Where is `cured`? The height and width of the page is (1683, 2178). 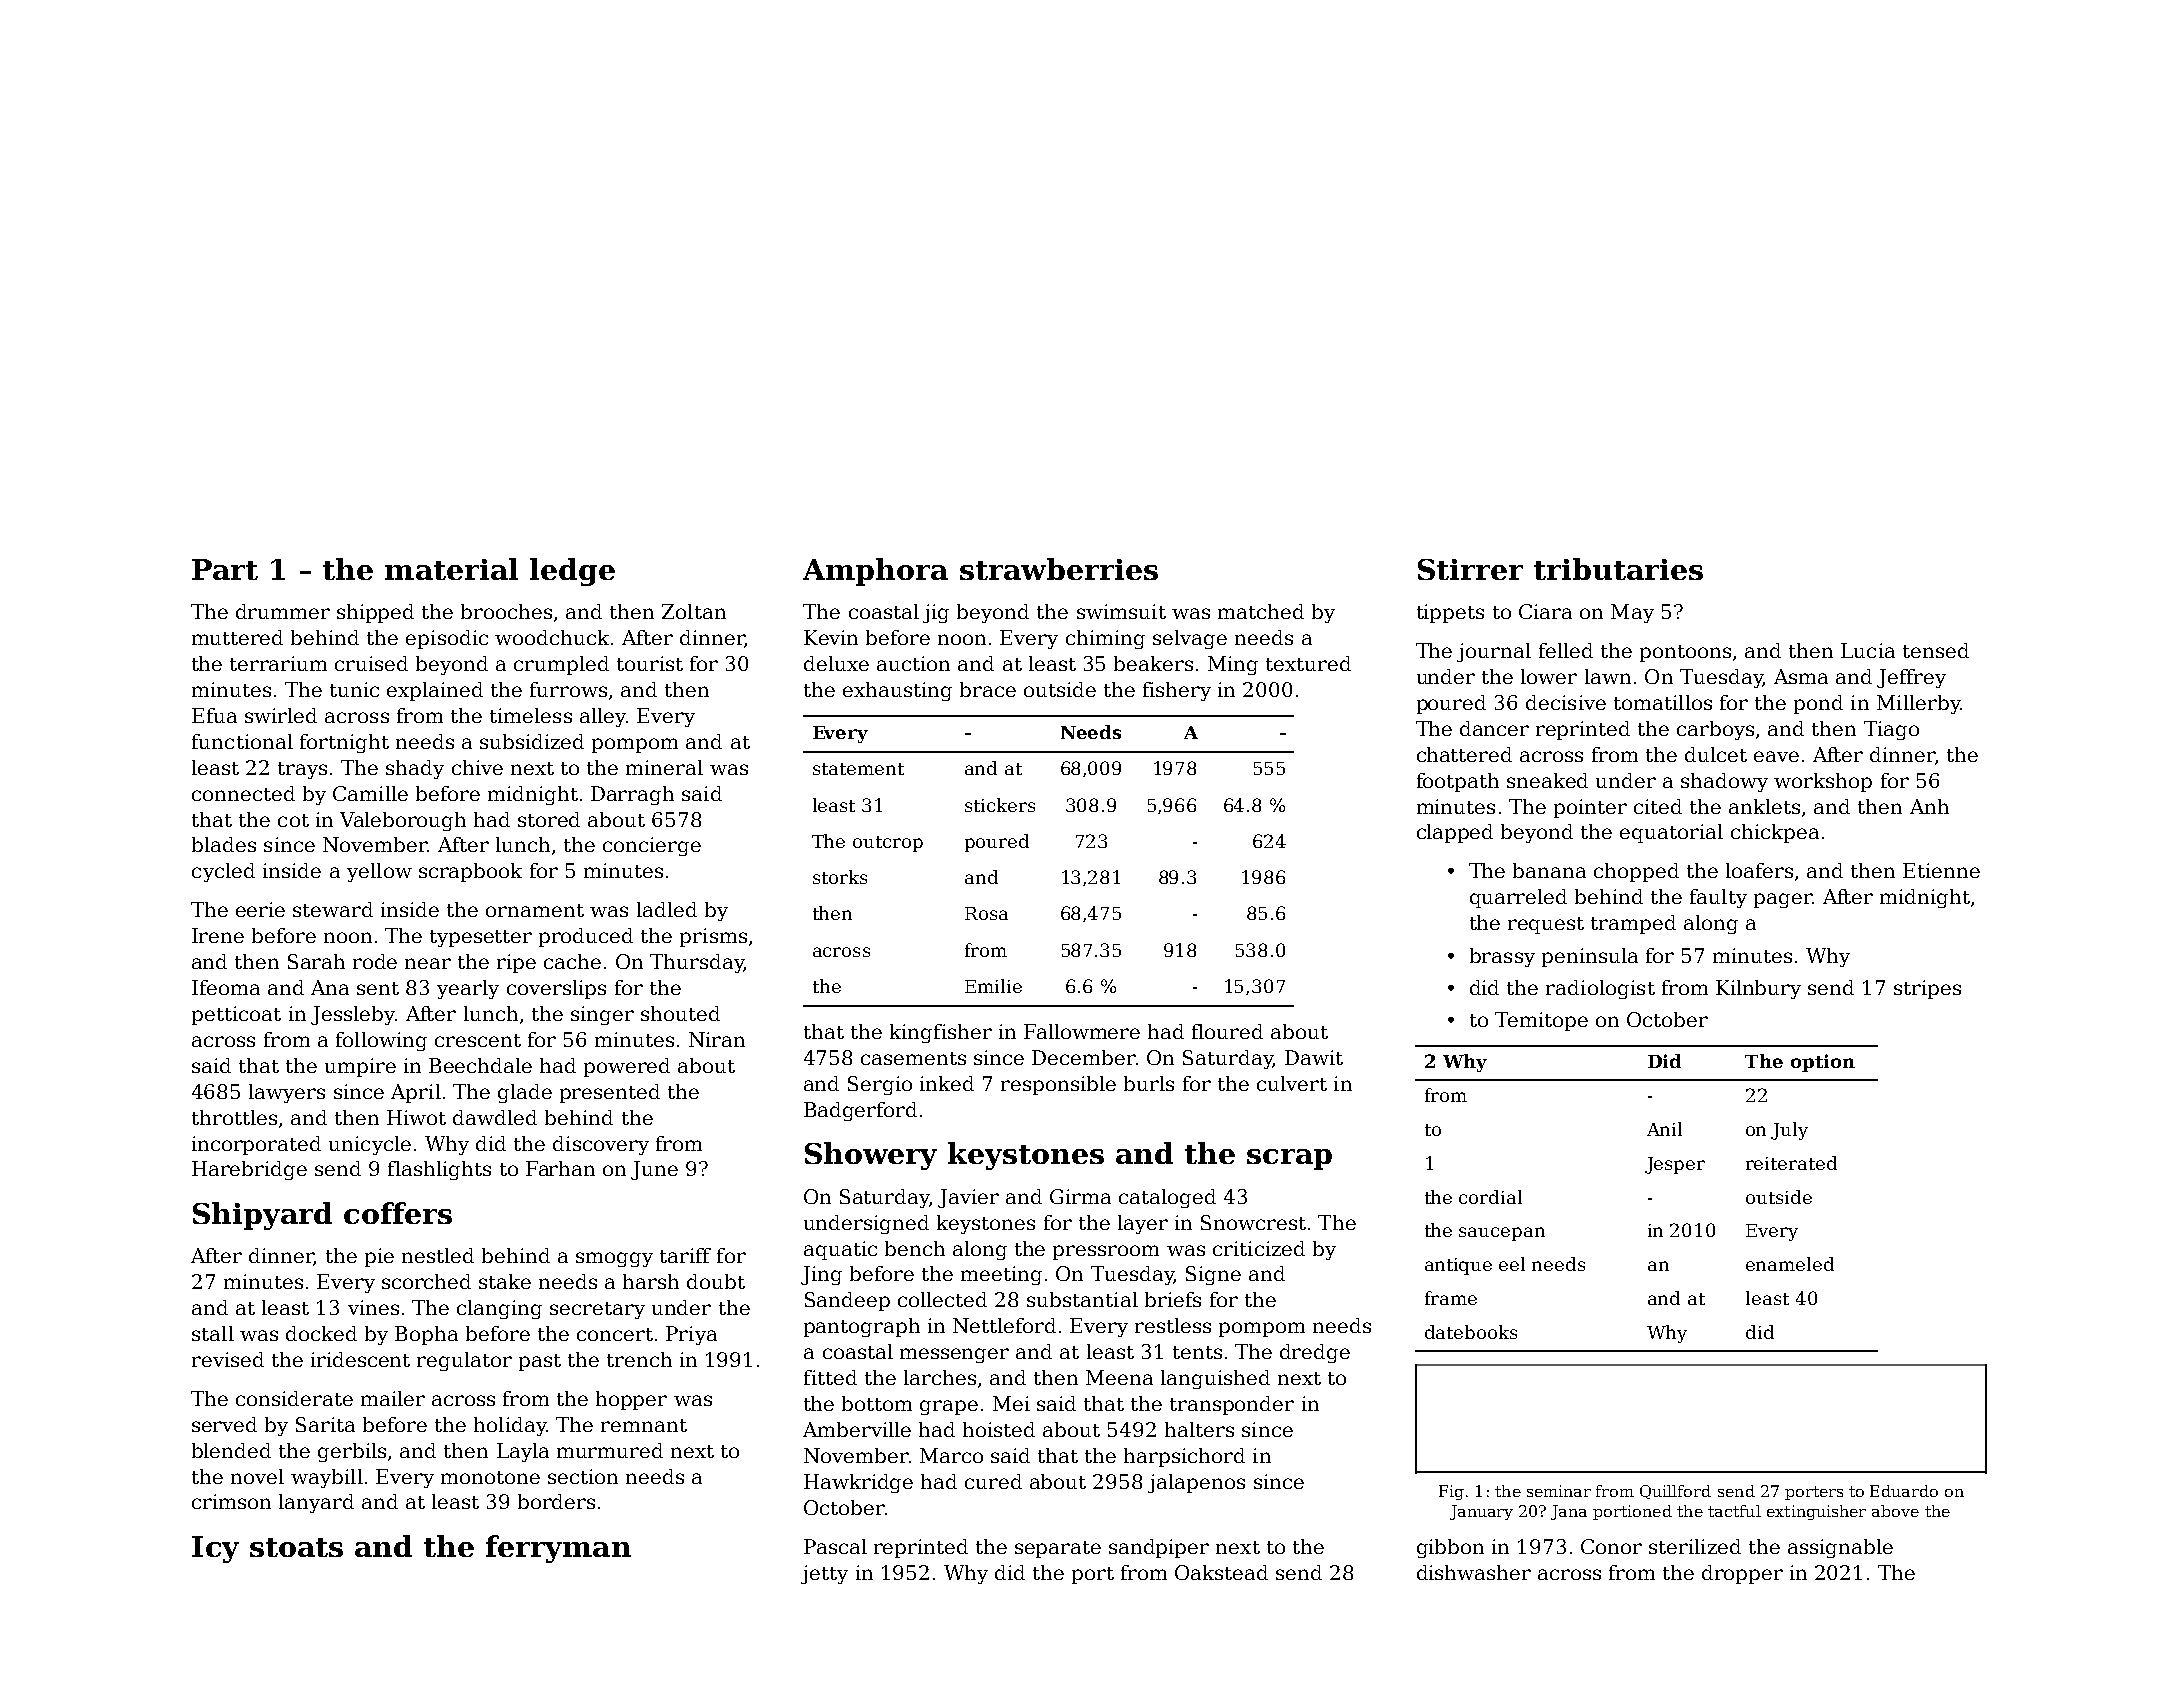 cured is located at coordinates (993, 1481).
